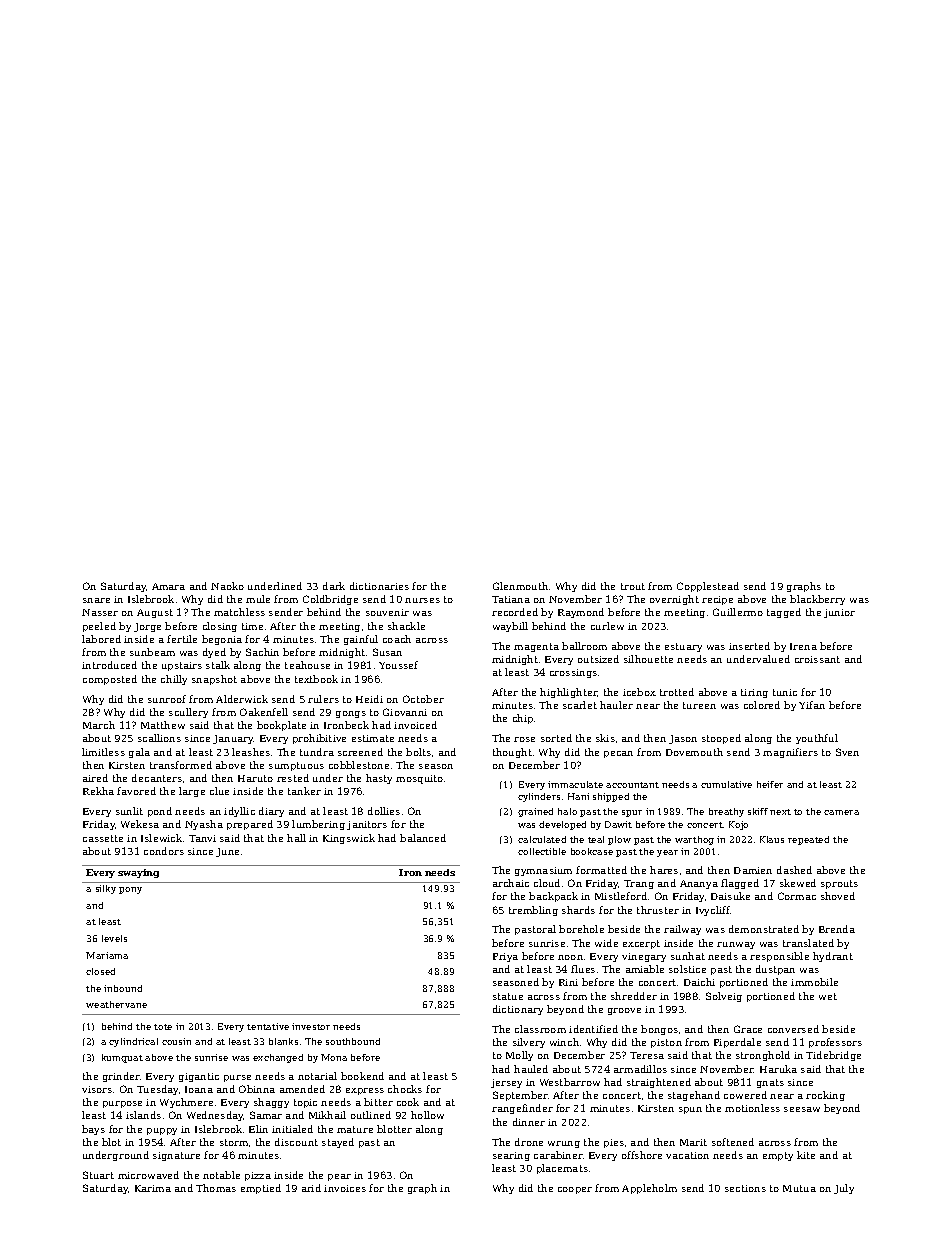  What do you see at coordinates (398, 665) in the image?
I see `Youssef` at bounding box center [398, 665].
